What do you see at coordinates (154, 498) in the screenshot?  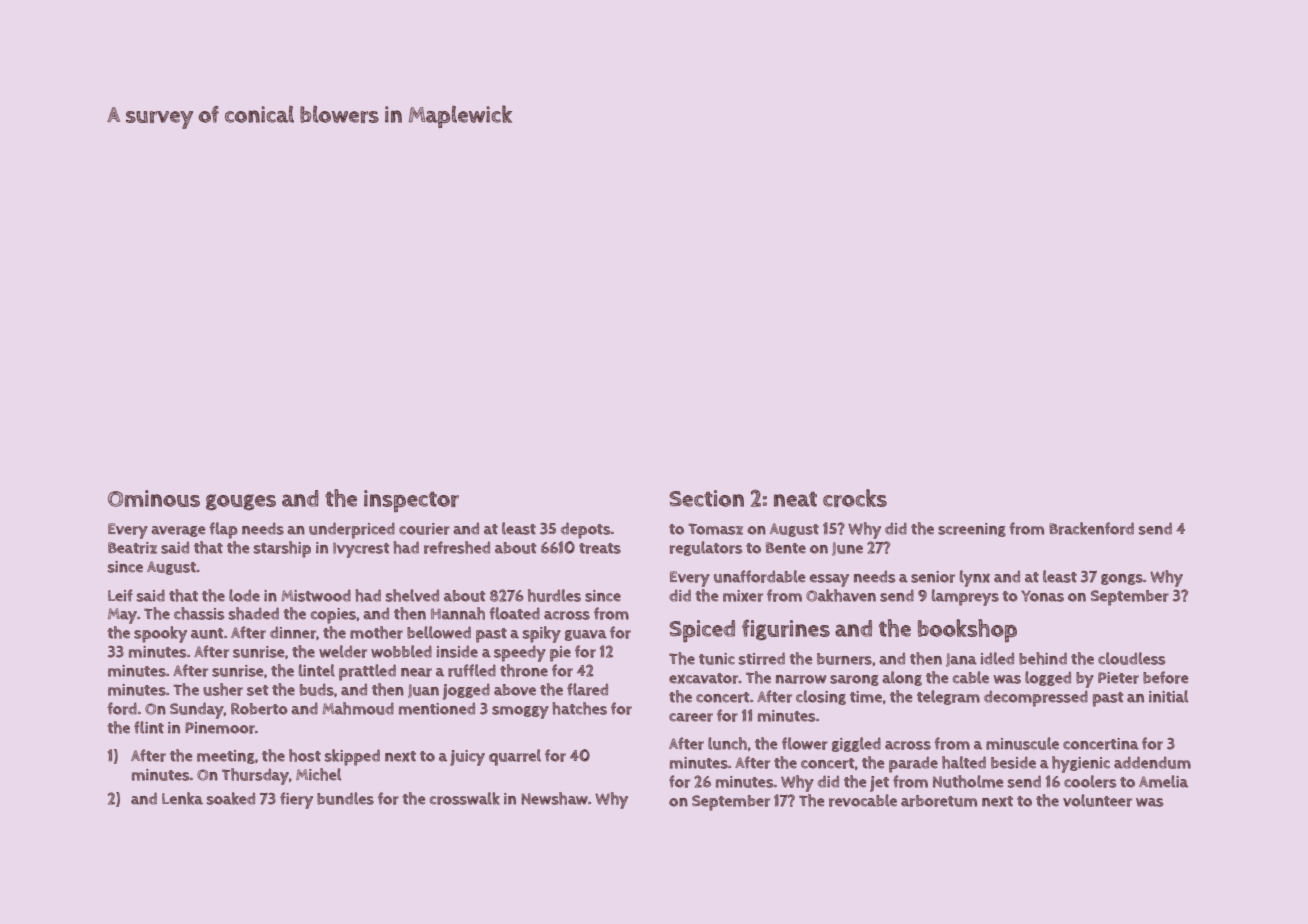 I see `Ominous` at bounding box center [154, 498].
